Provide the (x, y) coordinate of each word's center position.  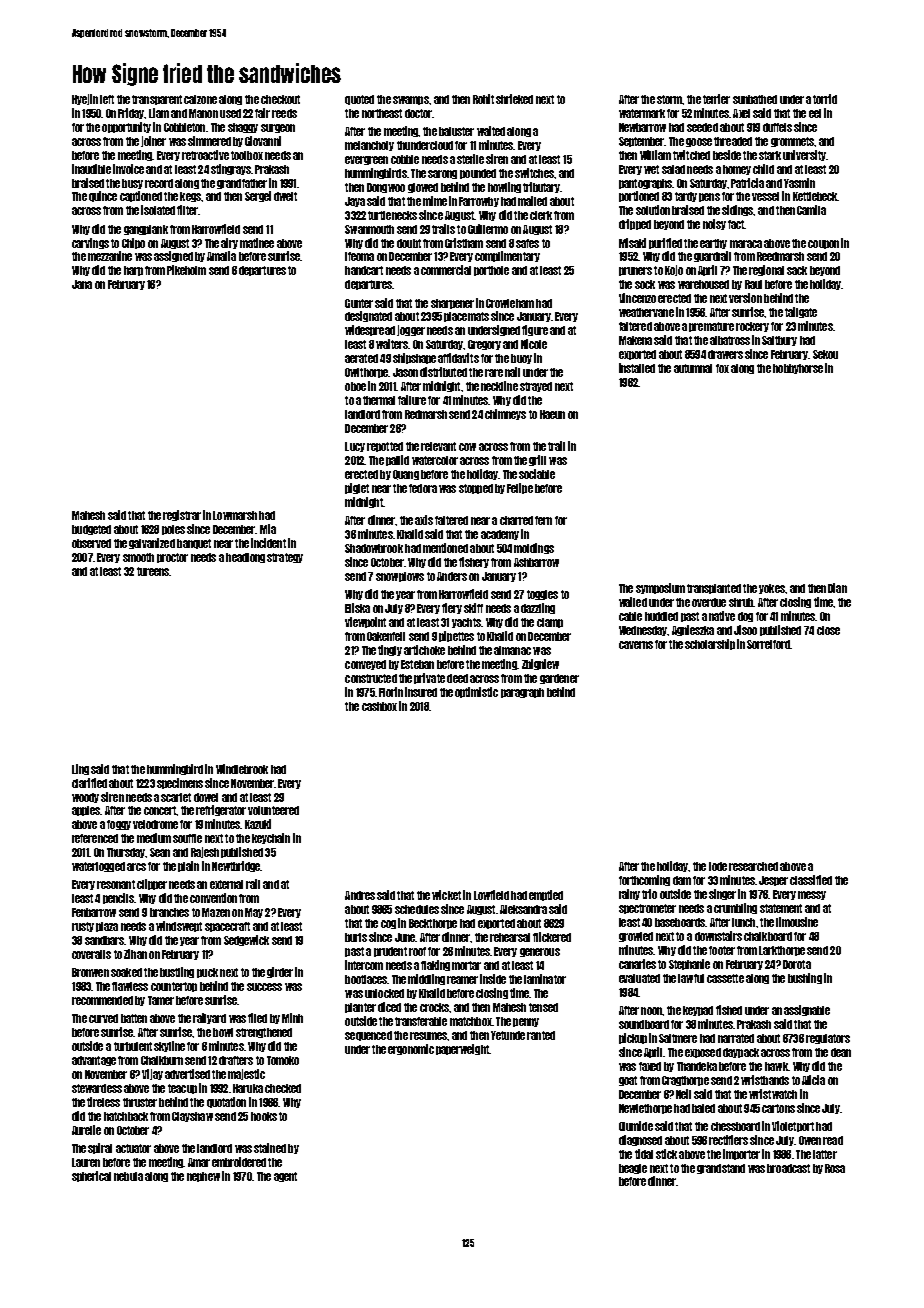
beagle (633, 1169)
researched (753, 866)
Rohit (483, 99)
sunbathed (755, 99)
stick (666, 1154)
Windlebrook (242, 769)
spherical (91, 1176)
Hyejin (85, 99)
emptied (546, 895)
